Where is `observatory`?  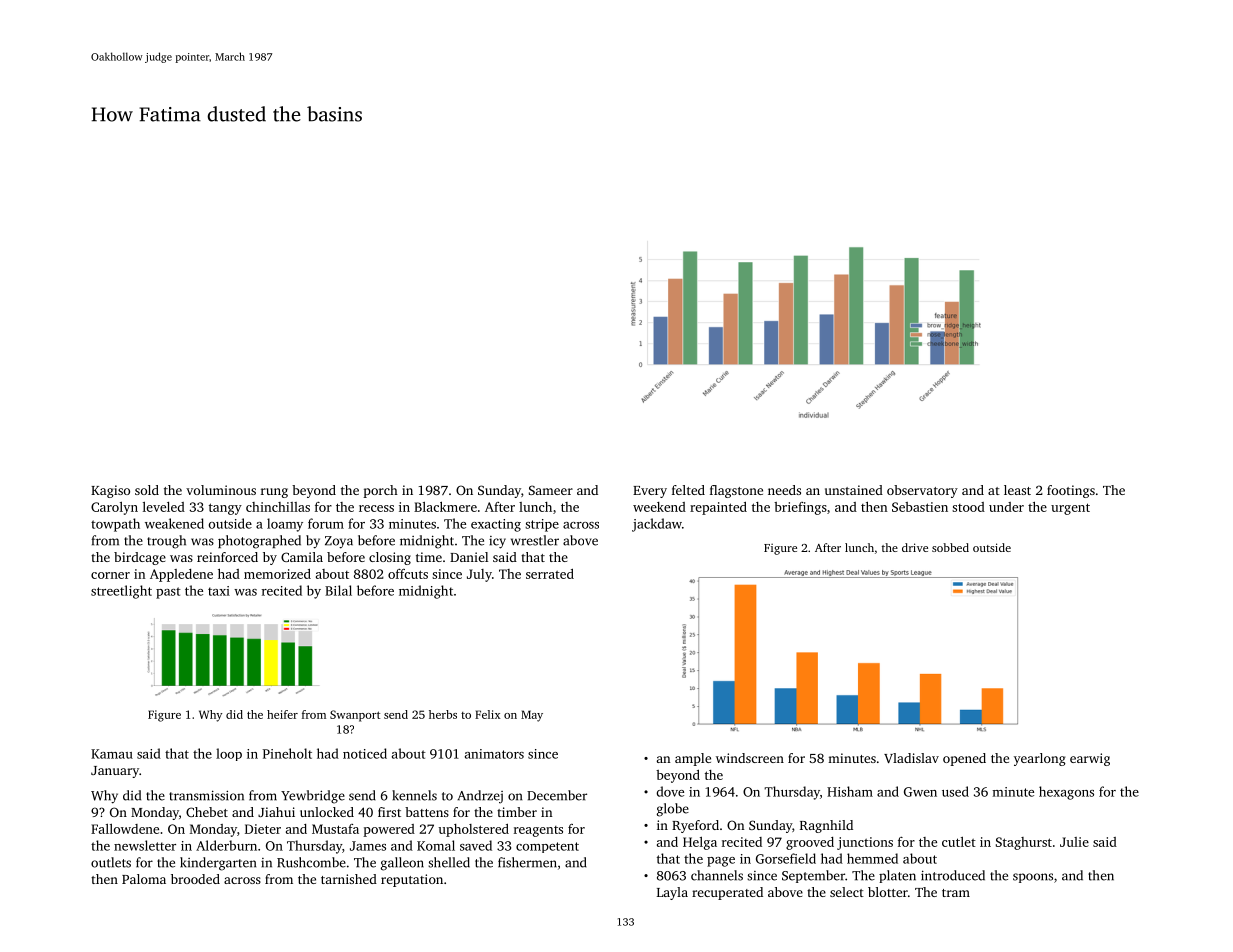 observatory is located at coordinates (922, 491).
